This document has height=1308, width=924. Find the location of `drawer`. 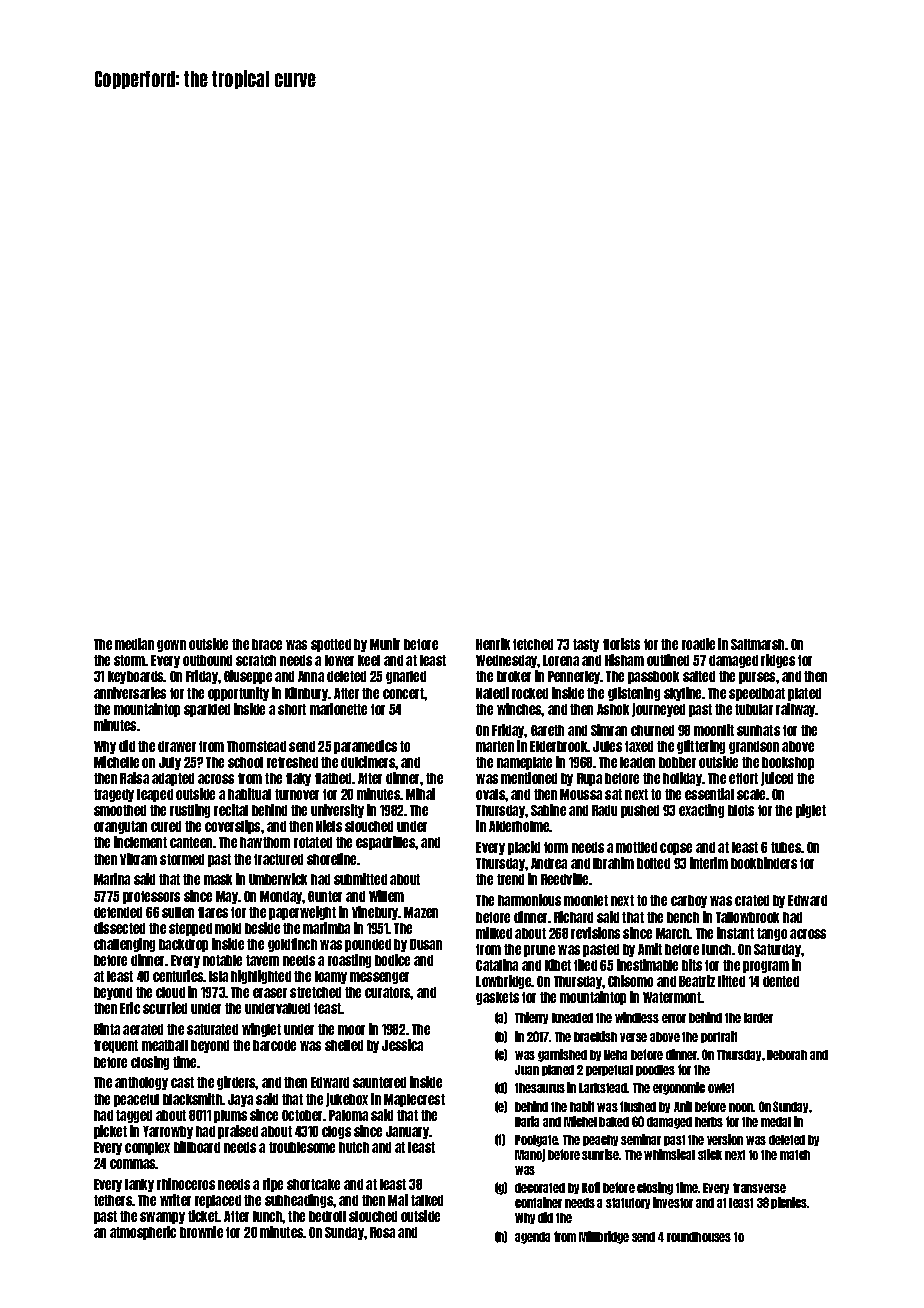

drawer is located at coordinates (177, 746).
